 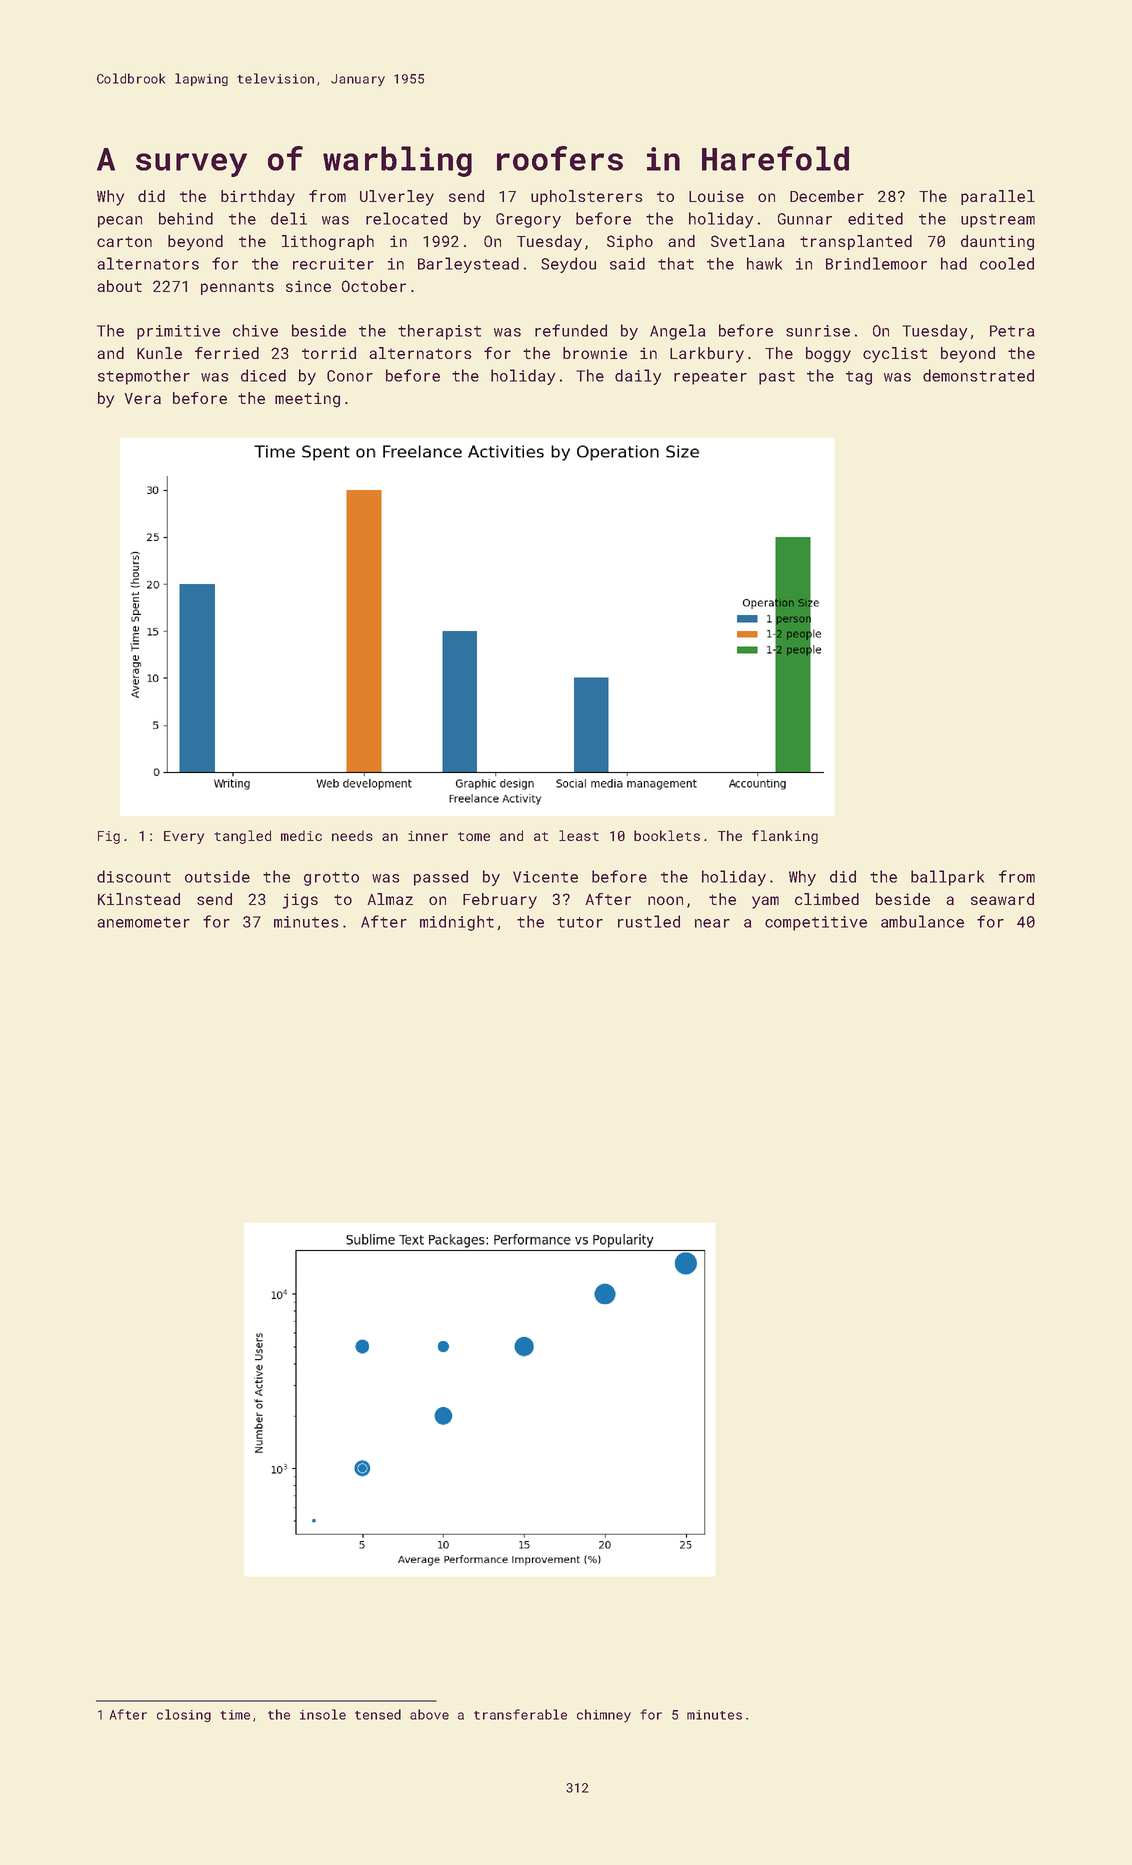 What do you see at coordinates (144, 377) in the screenshot?
I see `stepmother` at bounding box center [144, 377].
